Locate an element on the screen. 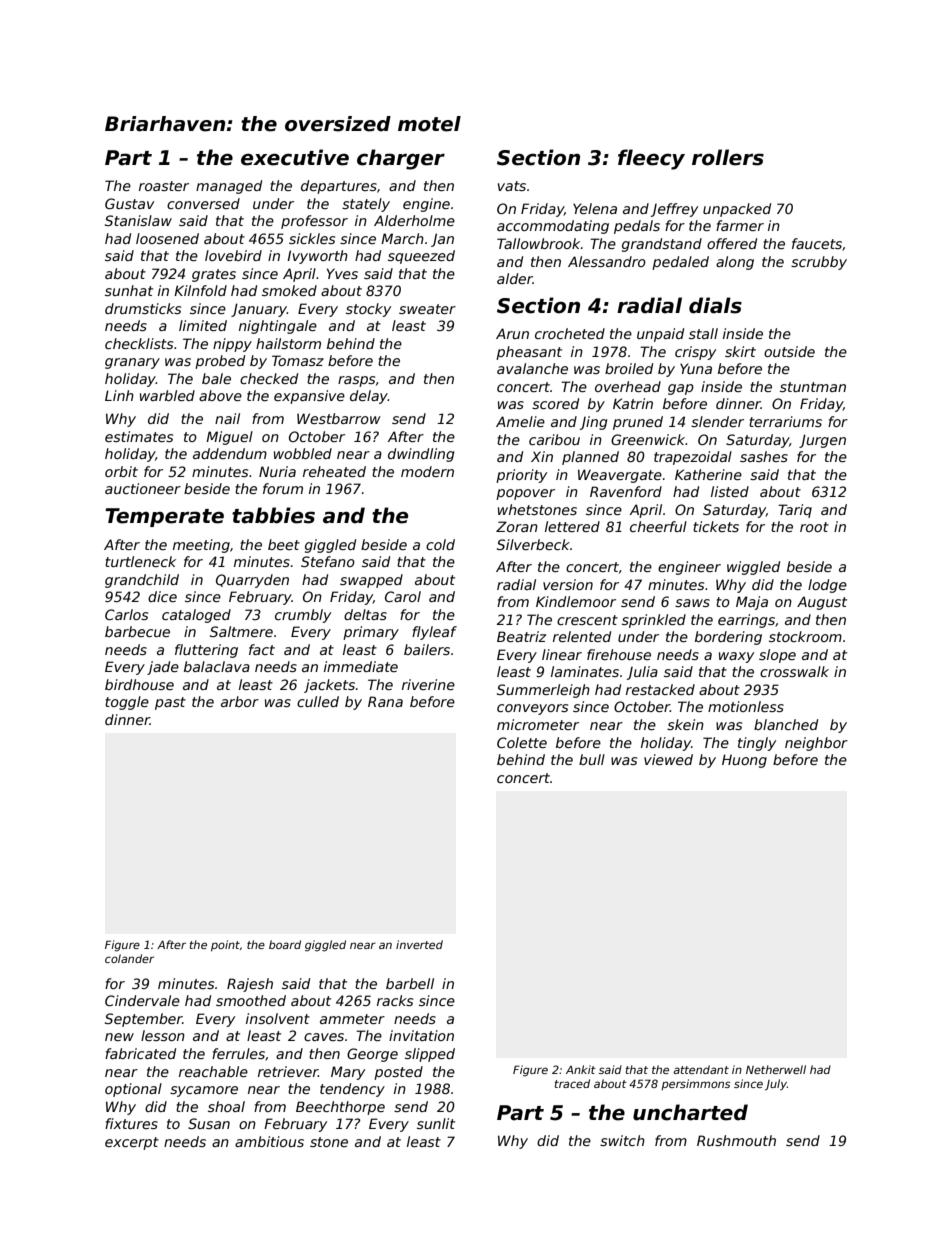 The height and width of the screenshot is (1233, 952). waxy is located at coordinates (736, 657).
